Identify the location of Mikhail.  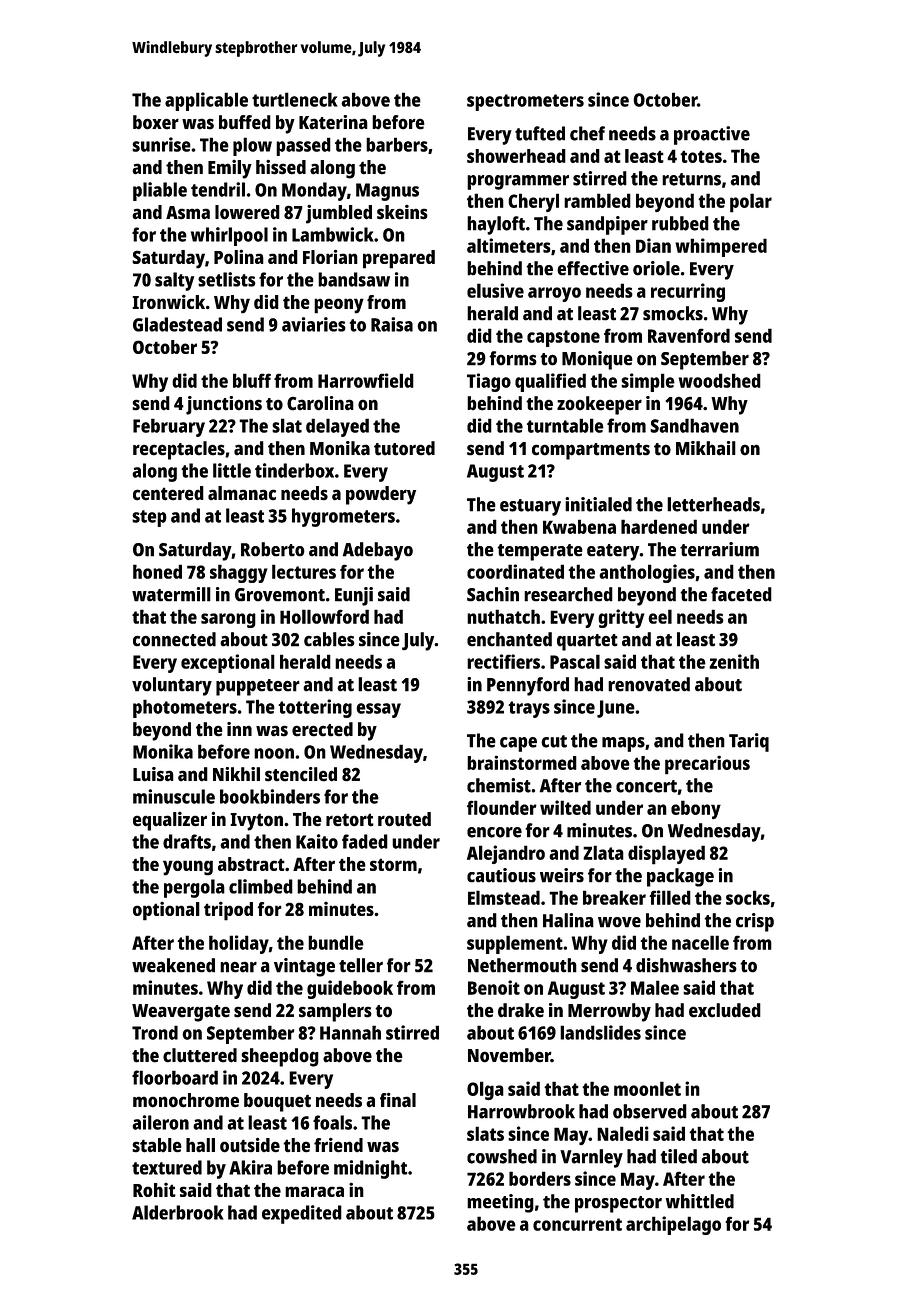
(706, 448).
